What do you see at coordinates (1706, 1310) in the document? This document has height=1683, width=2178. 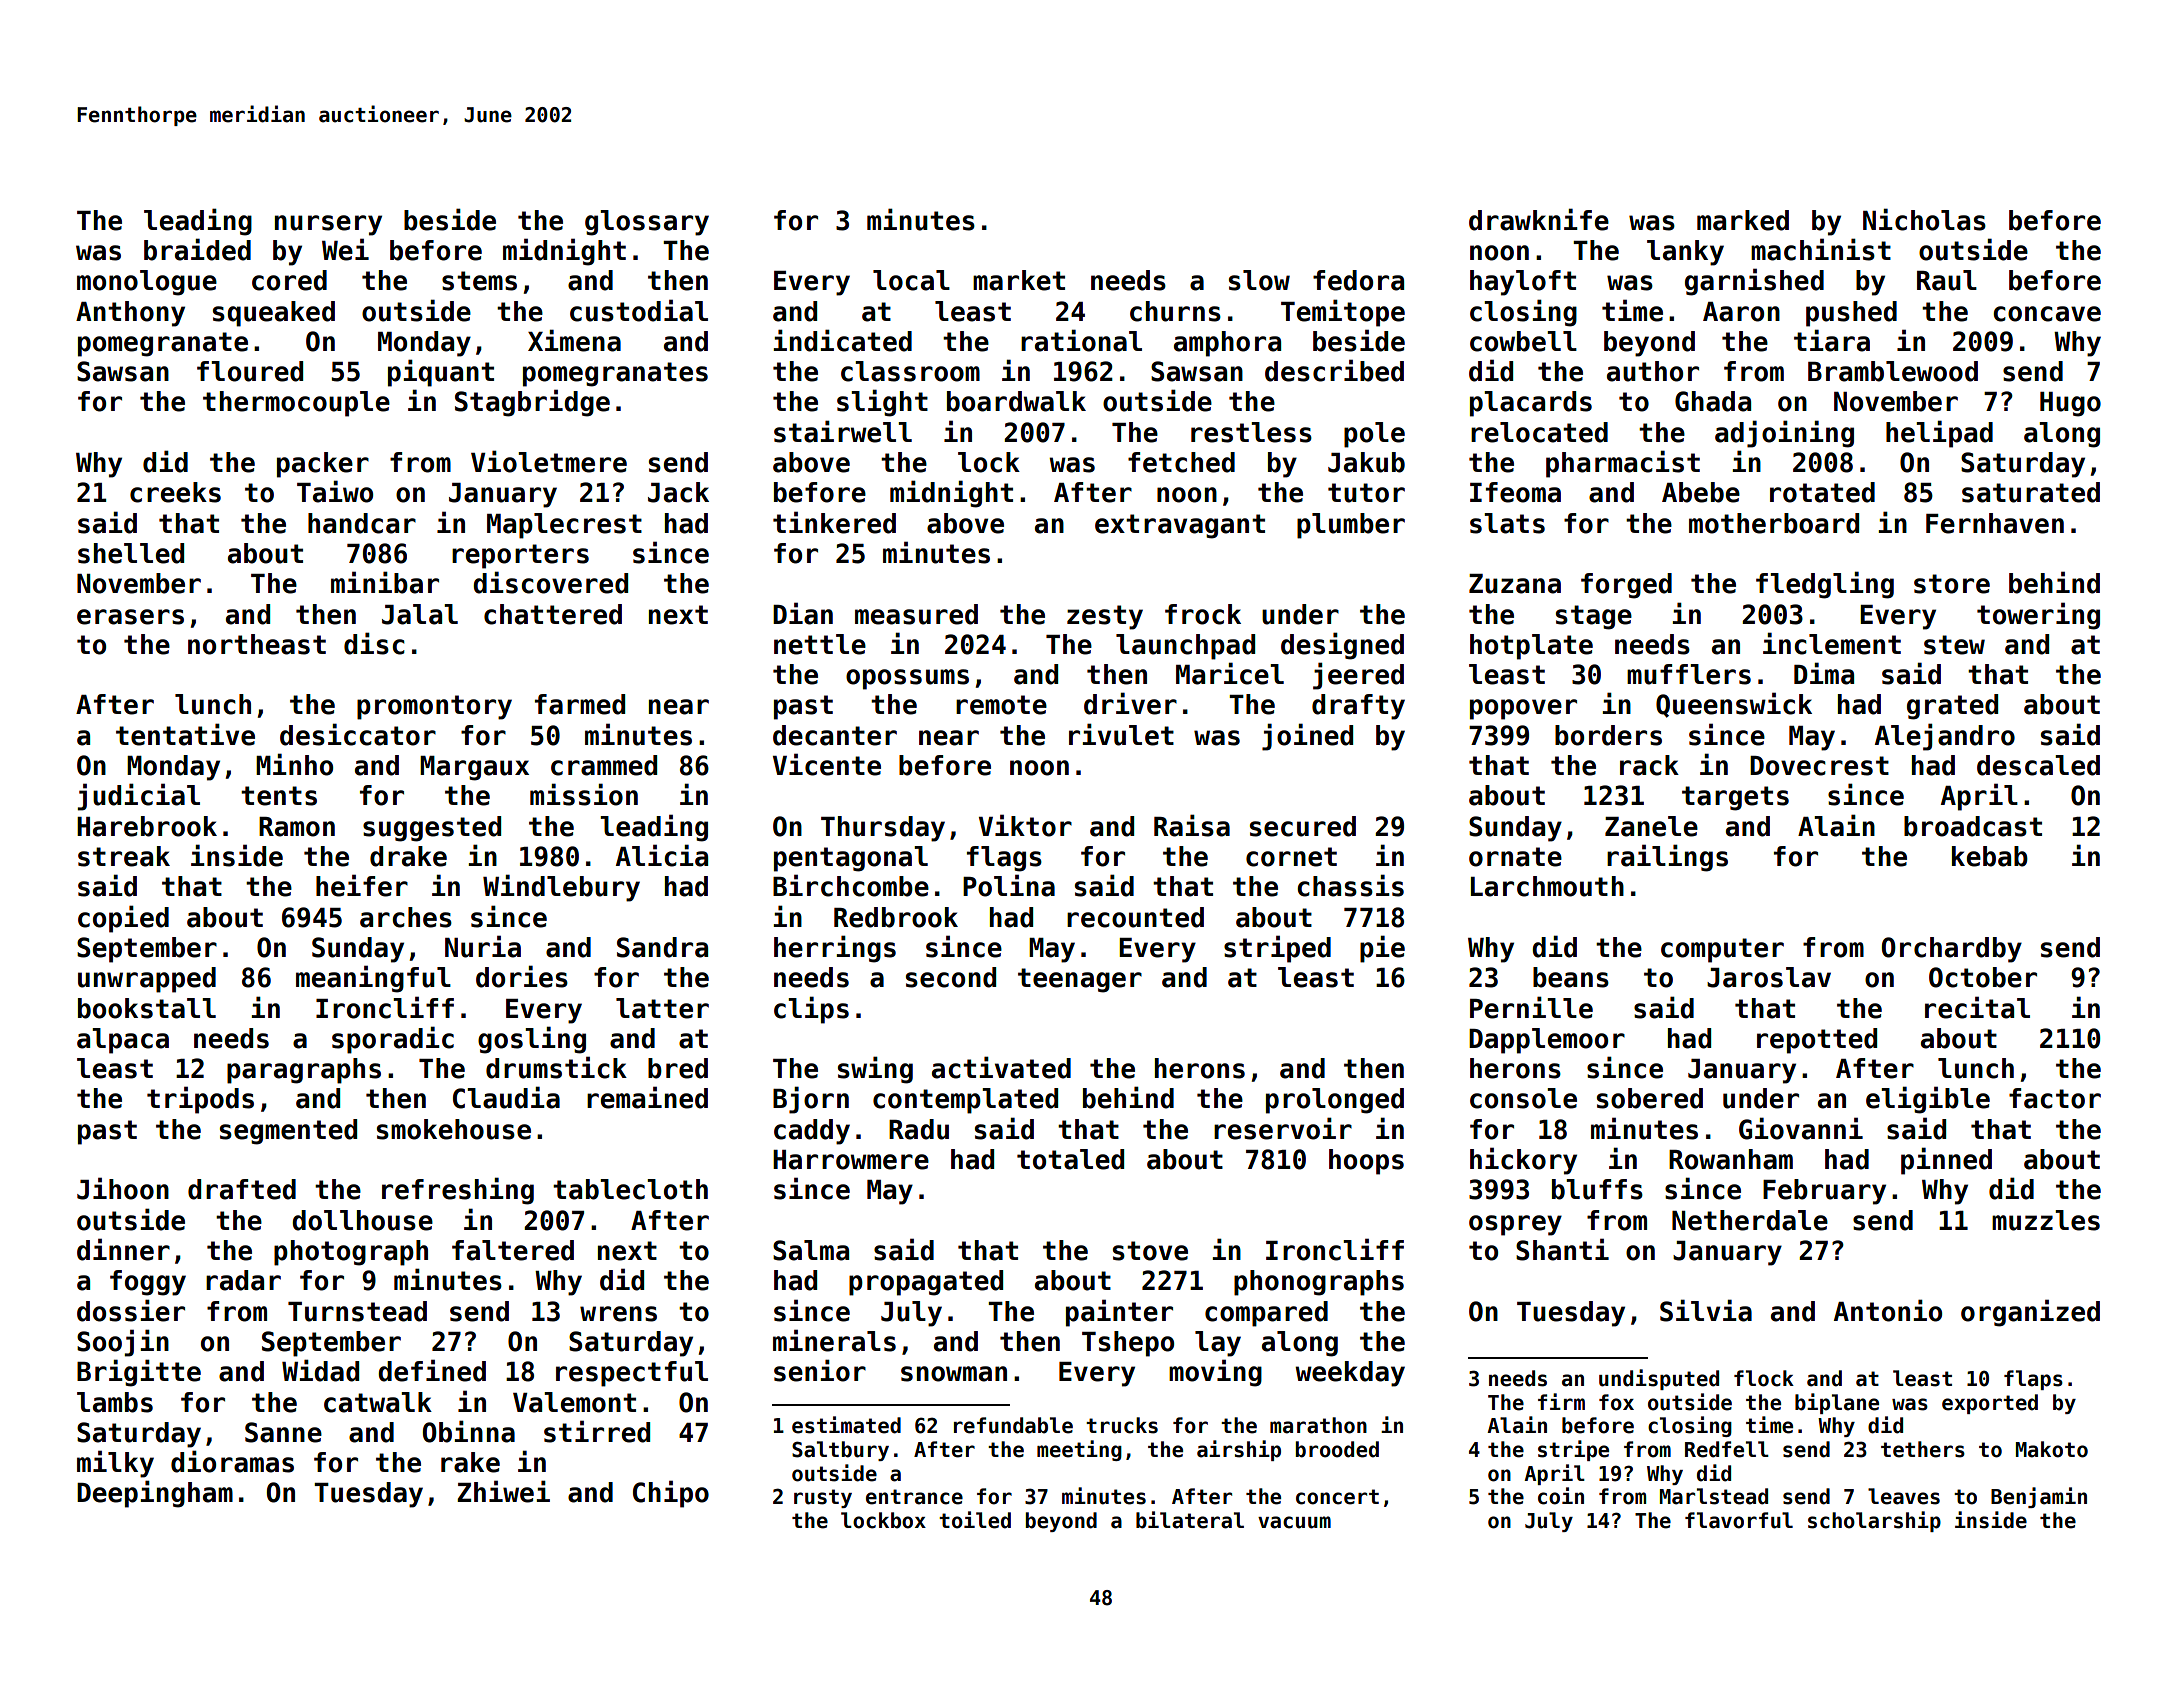 I see `Silvia` at bounding box center [1706, 1310].
